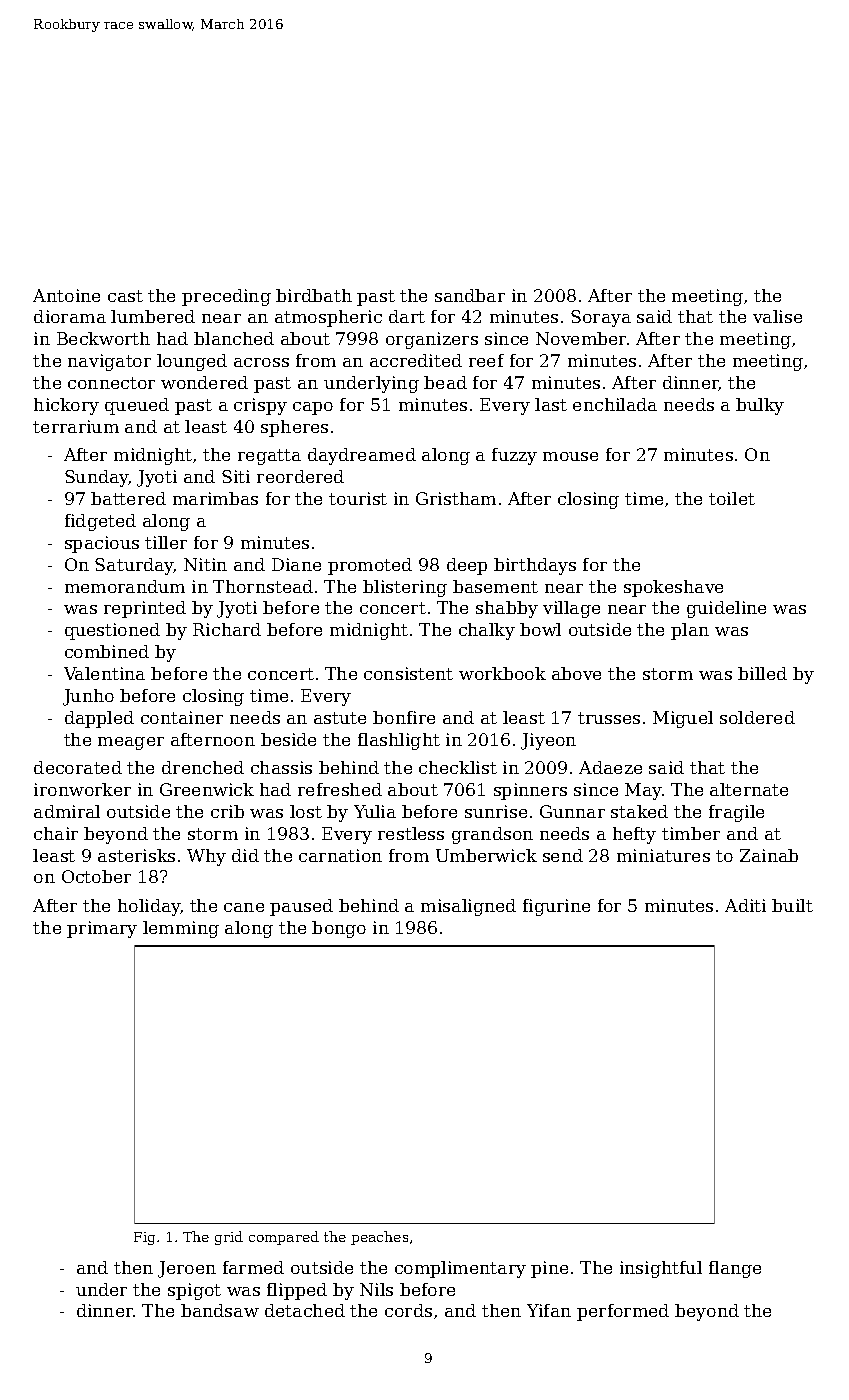 This screenshot has height=1400, width=849. Describe the element at coordinates (78, 767) in the screenshot. I see `decorated` at that location.
